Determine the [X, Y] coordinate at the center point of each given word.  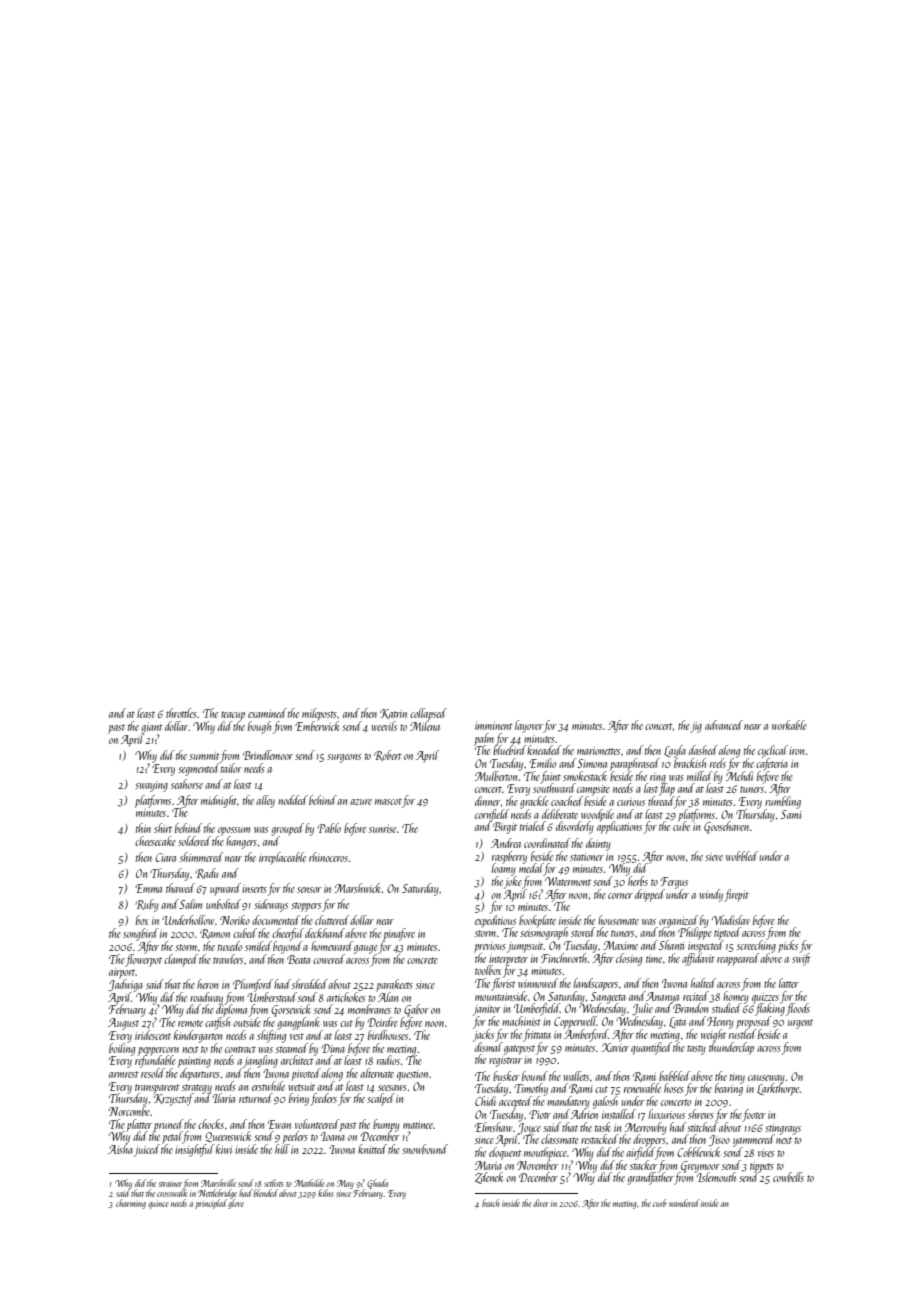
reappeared [738, 959]
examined [267, 713]
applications [619, 828]
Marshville [218, 1183]
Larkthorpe [778, 1089]
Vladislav [731, 920]
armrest [124, 1074]
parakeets [394, 985]
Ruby [147, 905]
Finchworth [564, 958]
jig [696, 727]
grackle [534, 802]
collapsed [428, 714]
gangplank [298, 1023]
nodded [293, 800]
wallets [576, 1076]
